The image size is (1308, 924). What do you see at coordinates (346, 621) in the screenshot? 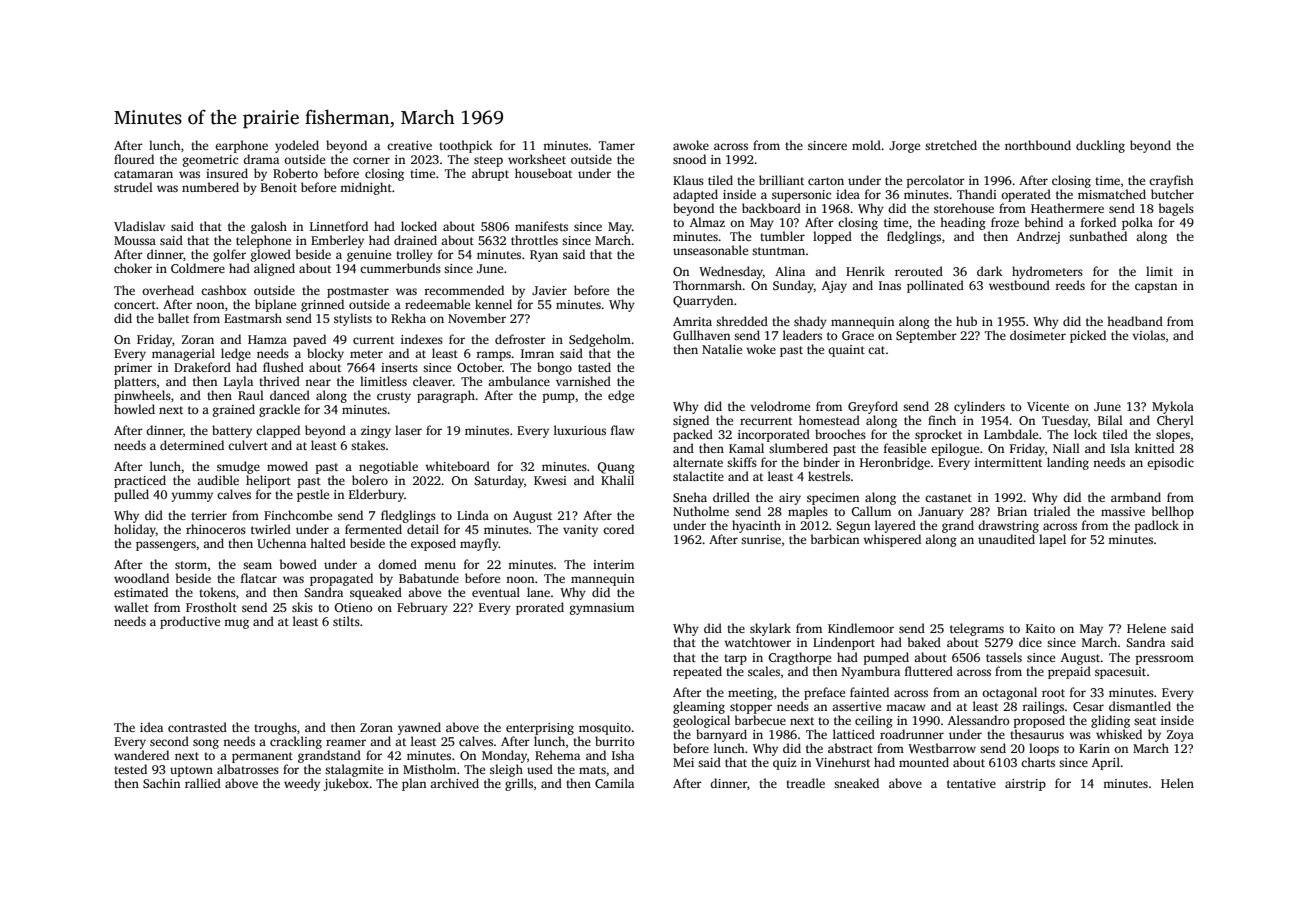
I see `stilts` at bounding box center [346, 621].
